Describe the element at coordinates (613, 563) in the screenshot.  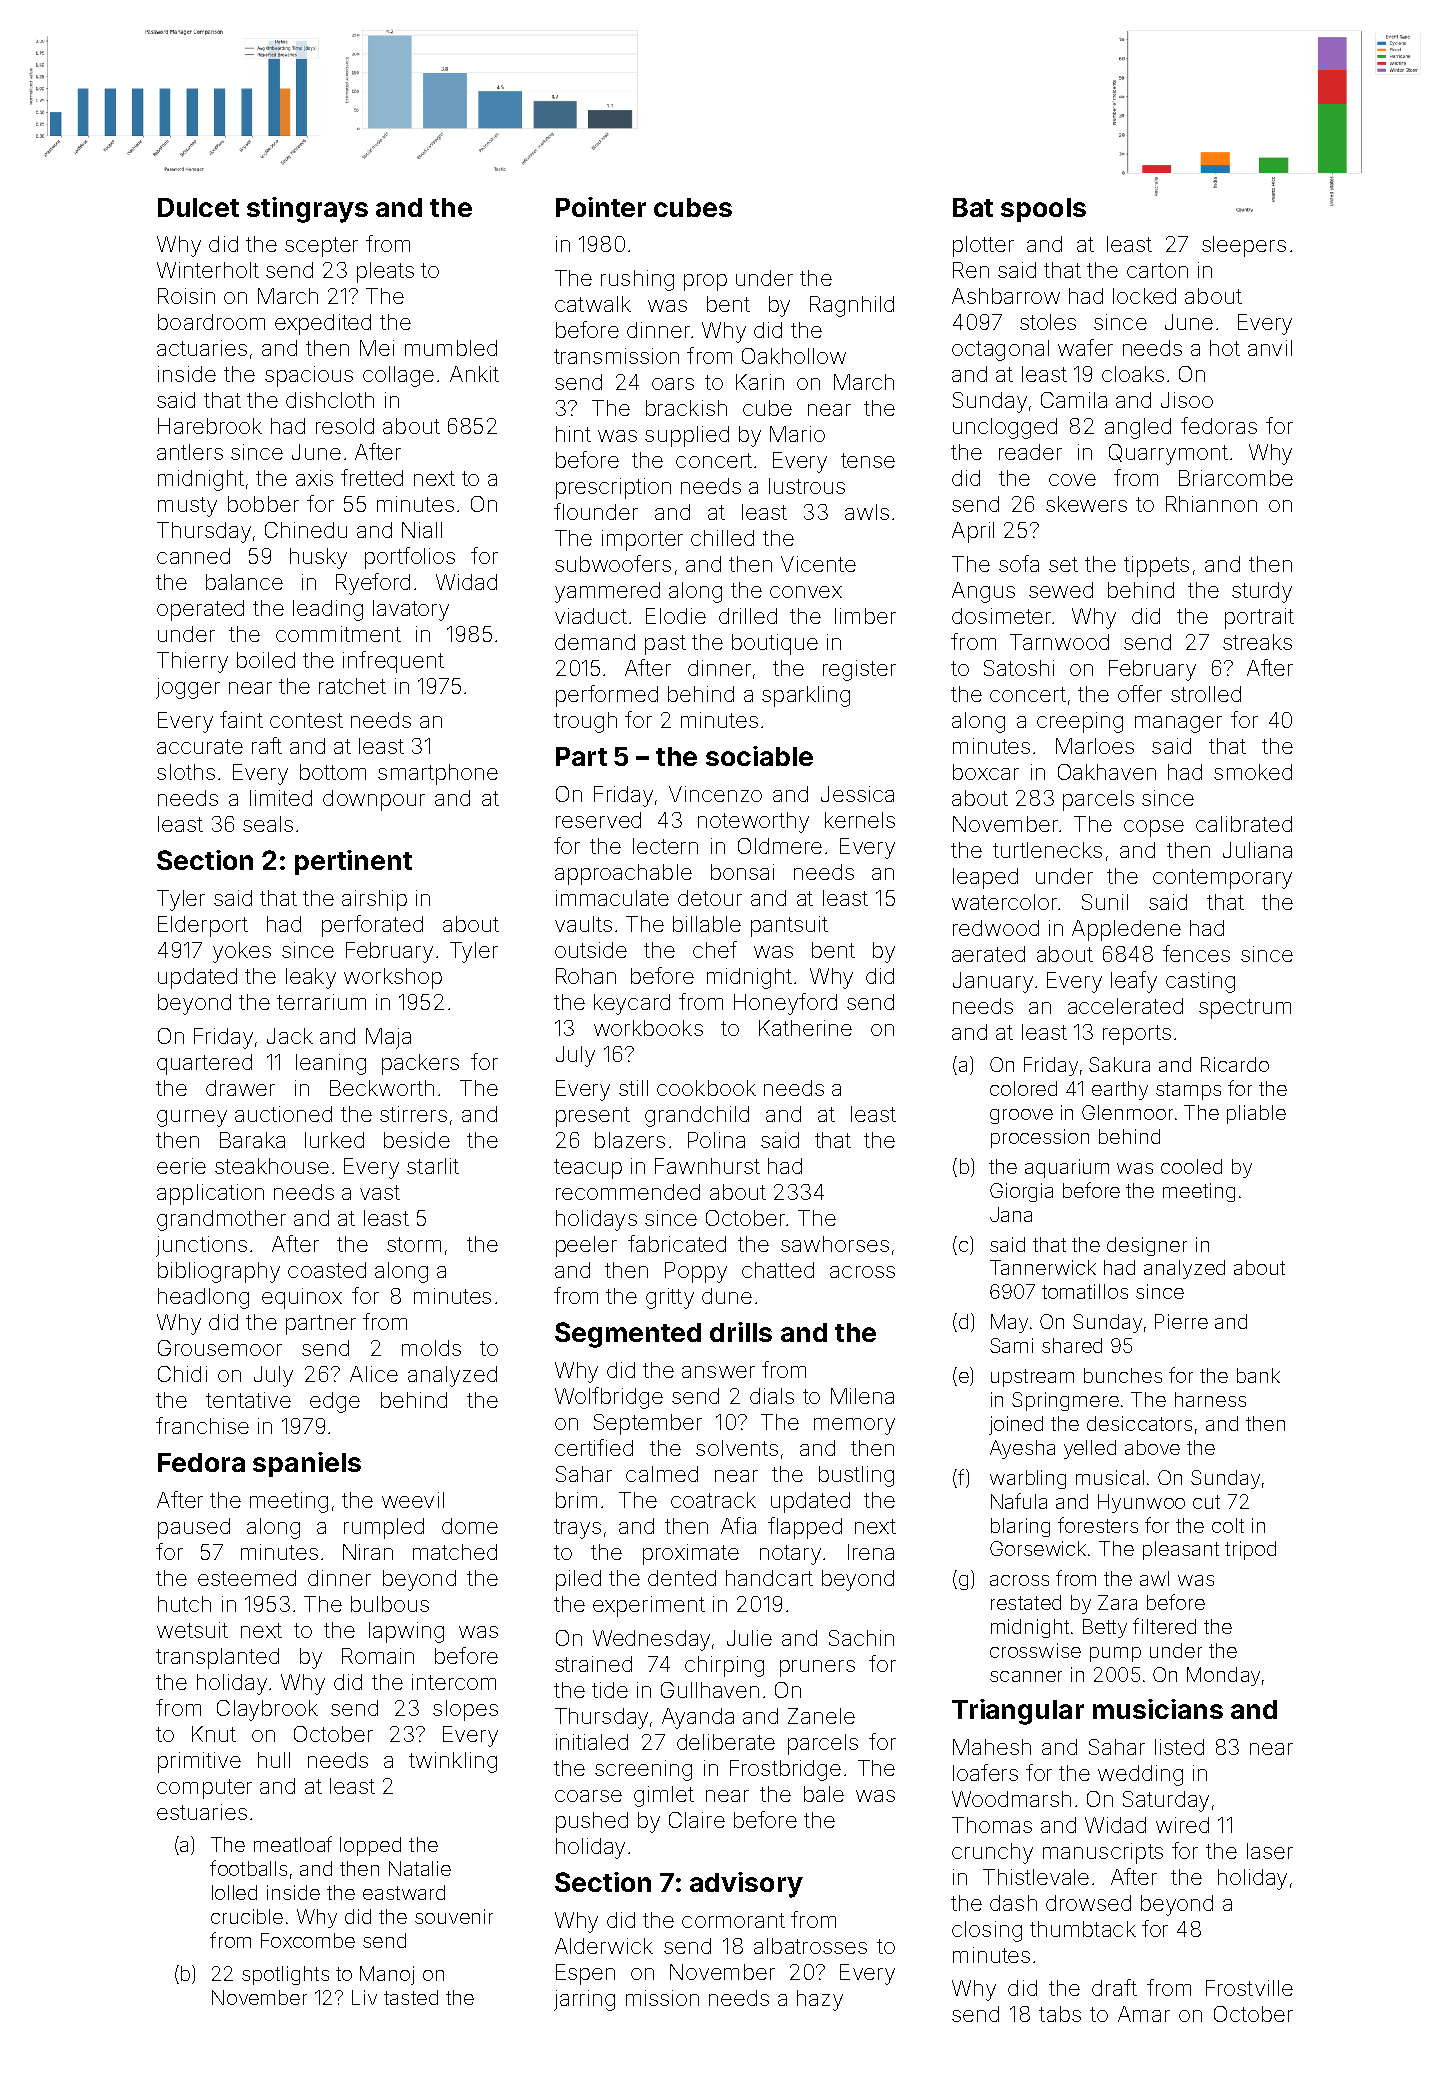
I see `subwoofers` at that location.
